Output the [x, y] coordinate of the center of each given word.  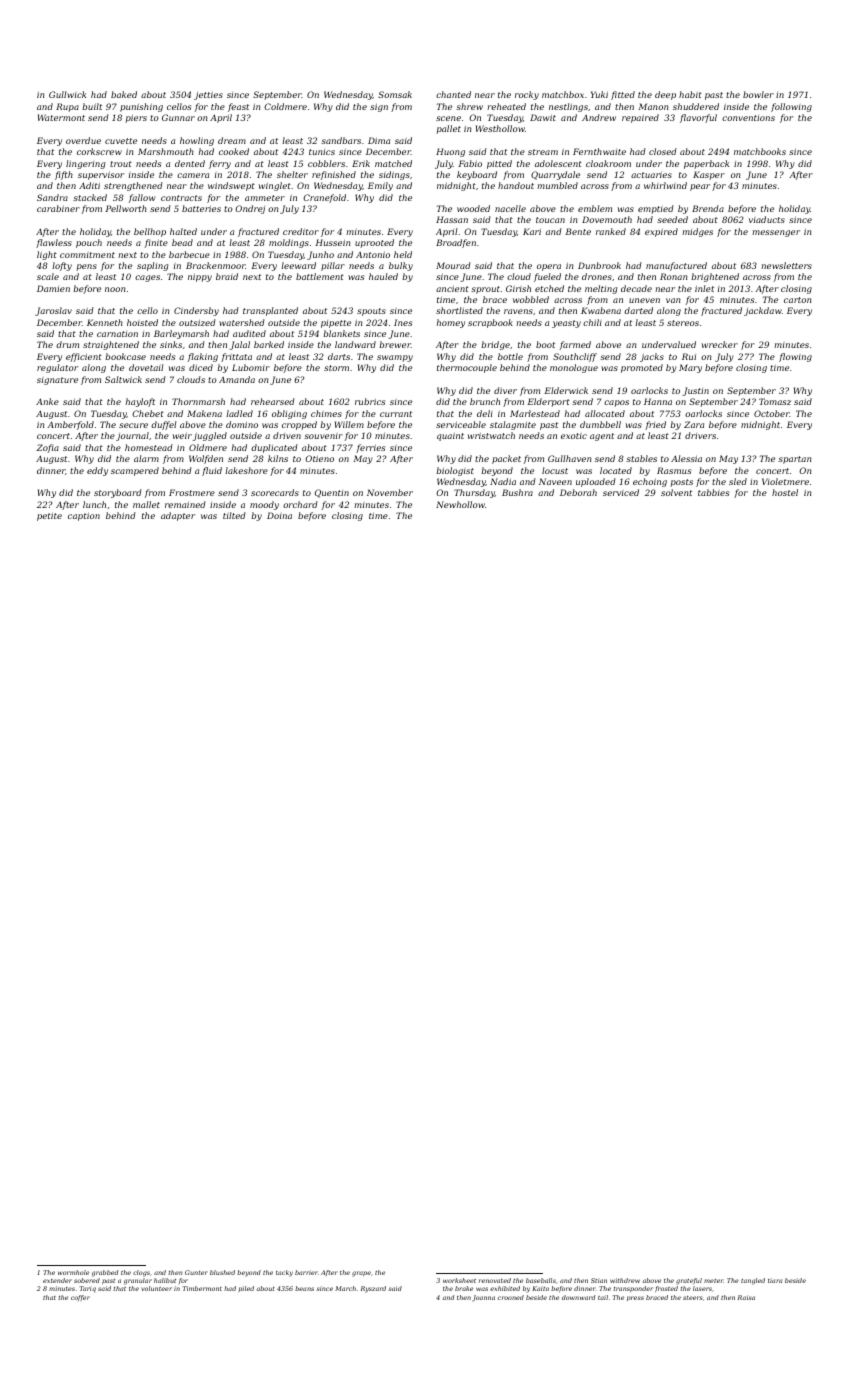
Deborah [578, 492]
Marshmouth [166, 151]
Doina [279, 515]
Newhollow [460, 504]
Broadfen [456, 243]
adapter [178, 516]
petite [49, 517]
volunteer [156, 1288]
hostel [785, 492]
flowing [795, 357]
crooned [511, 1297]
